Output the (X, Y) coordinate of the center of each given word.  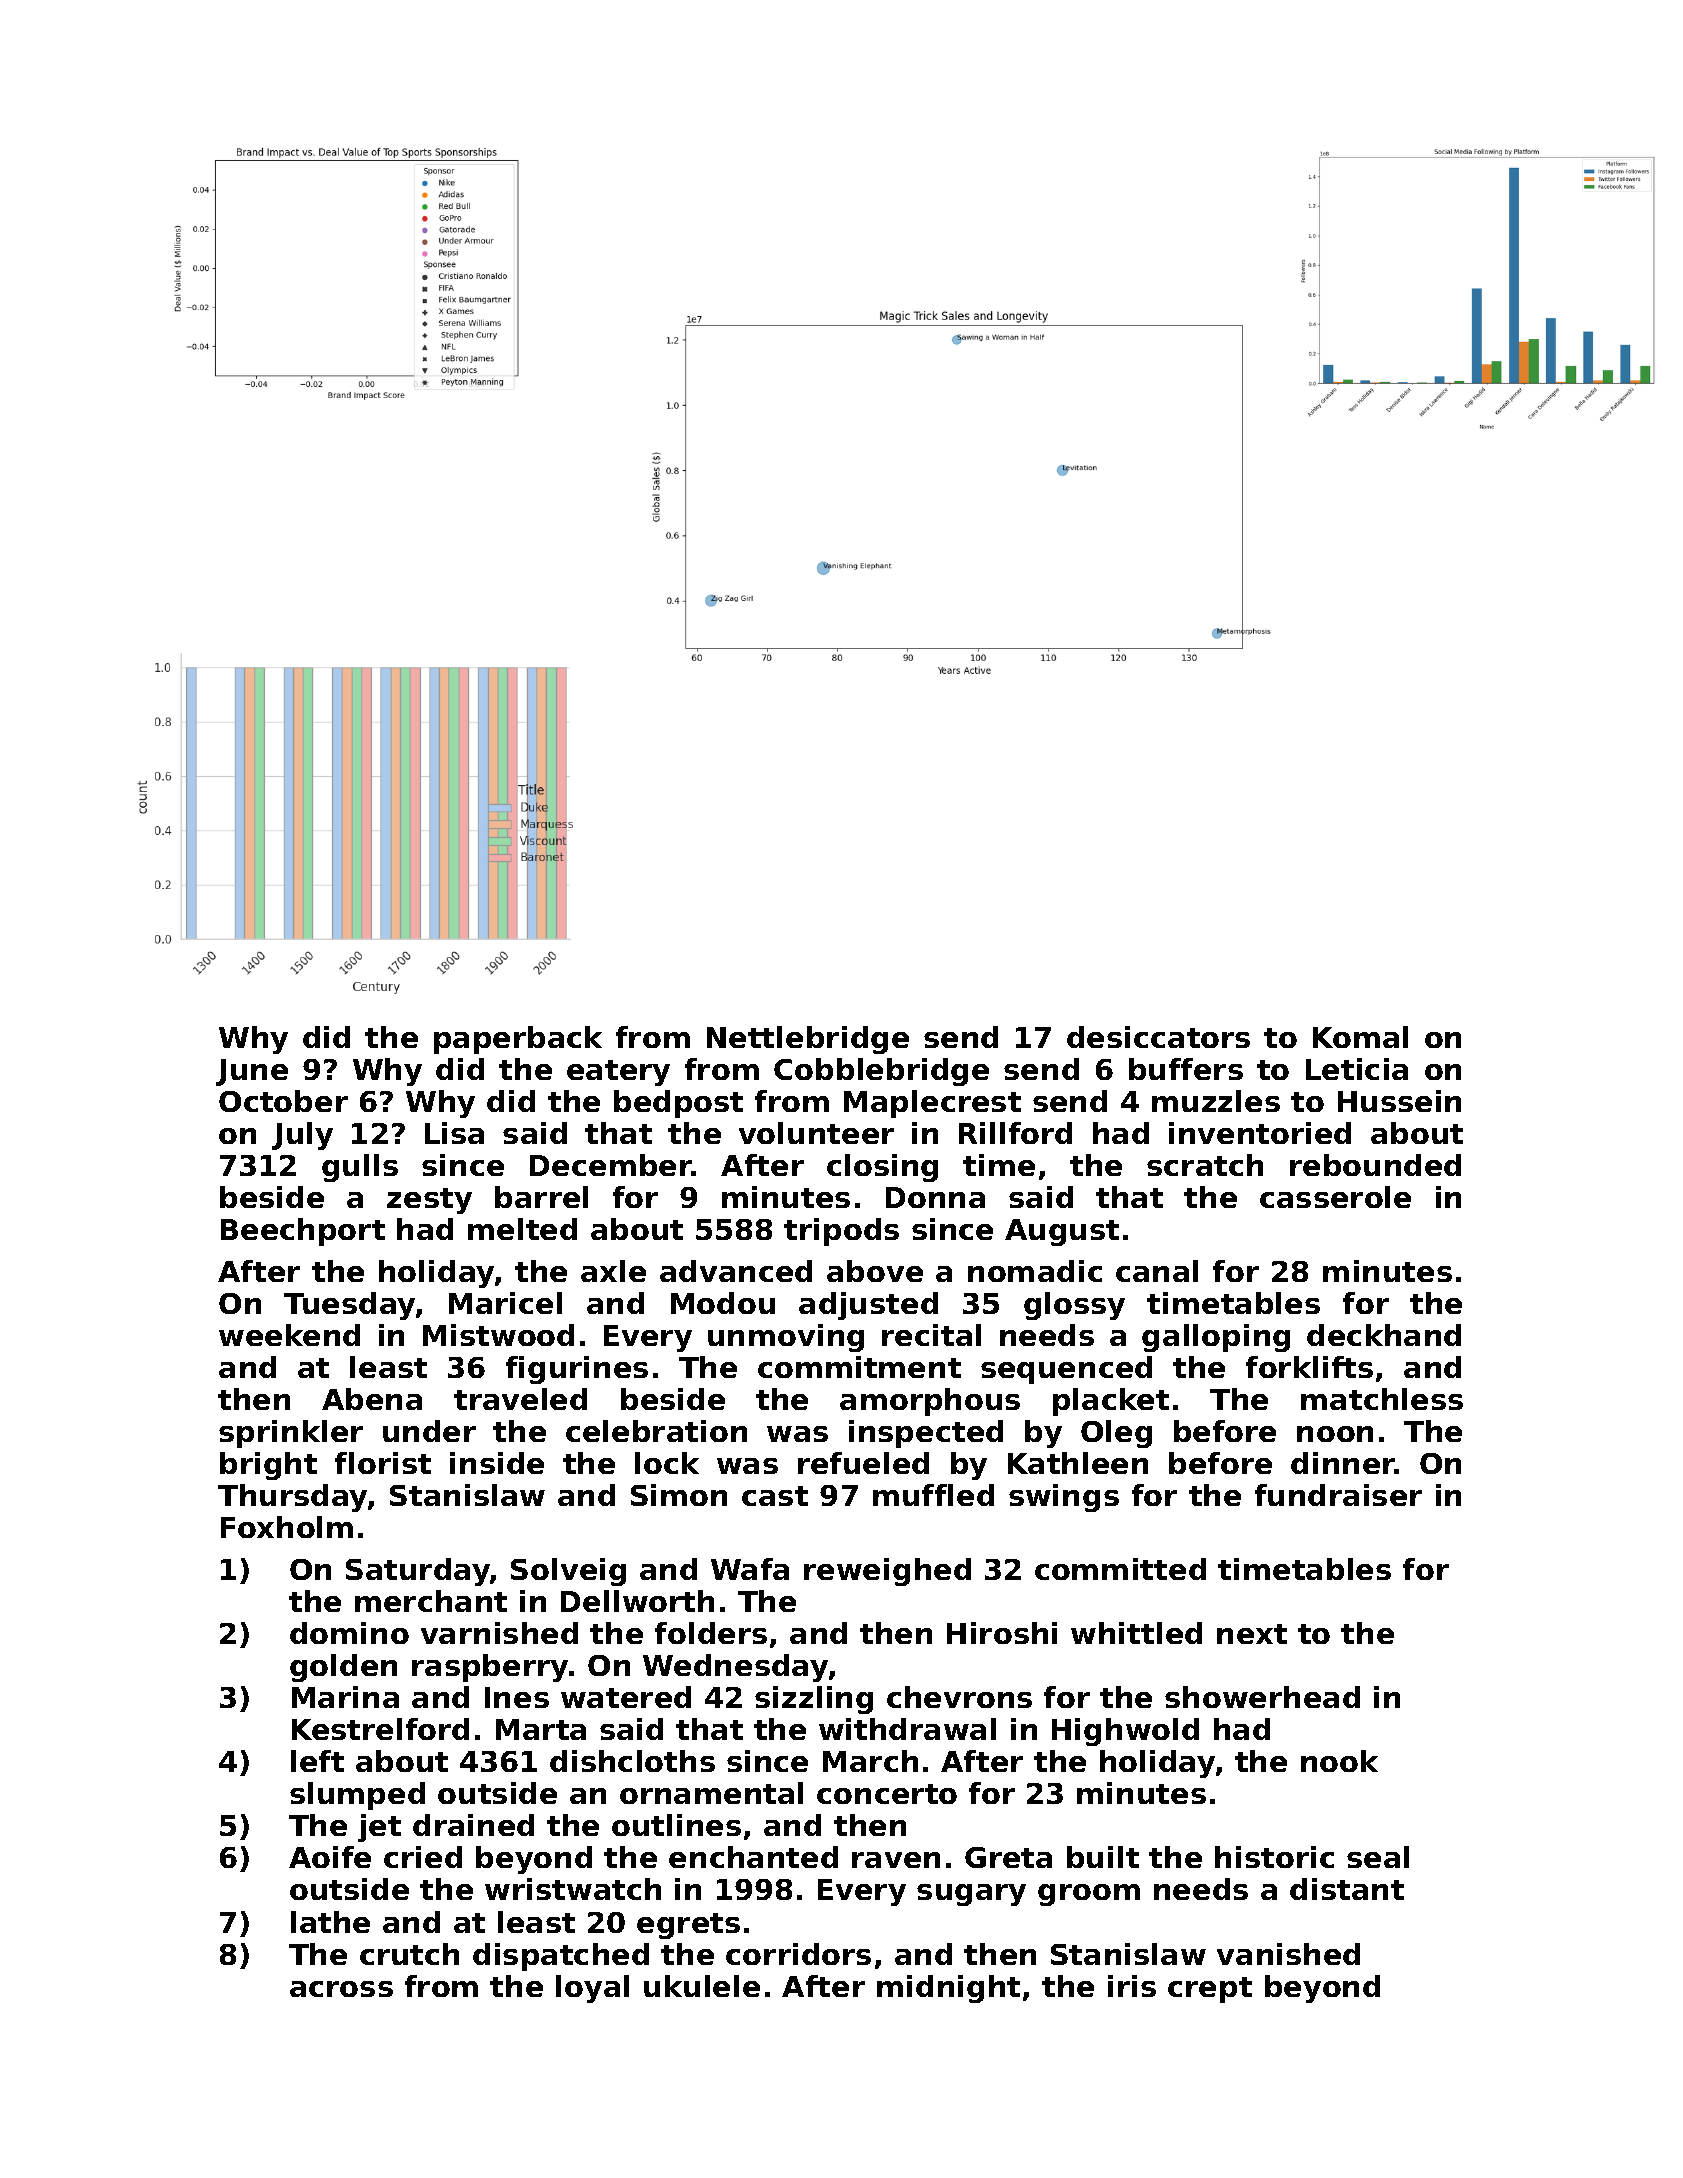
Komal (1360, 1037)
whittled (1136, 1633)
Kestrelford (380, 1729)
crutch (409, 1954)
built (1103, 1857)
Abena (372, 1399)
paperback (518, 1040)
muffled (933, 1495)
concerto (887, 1794)
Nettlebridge (808, 1040)
